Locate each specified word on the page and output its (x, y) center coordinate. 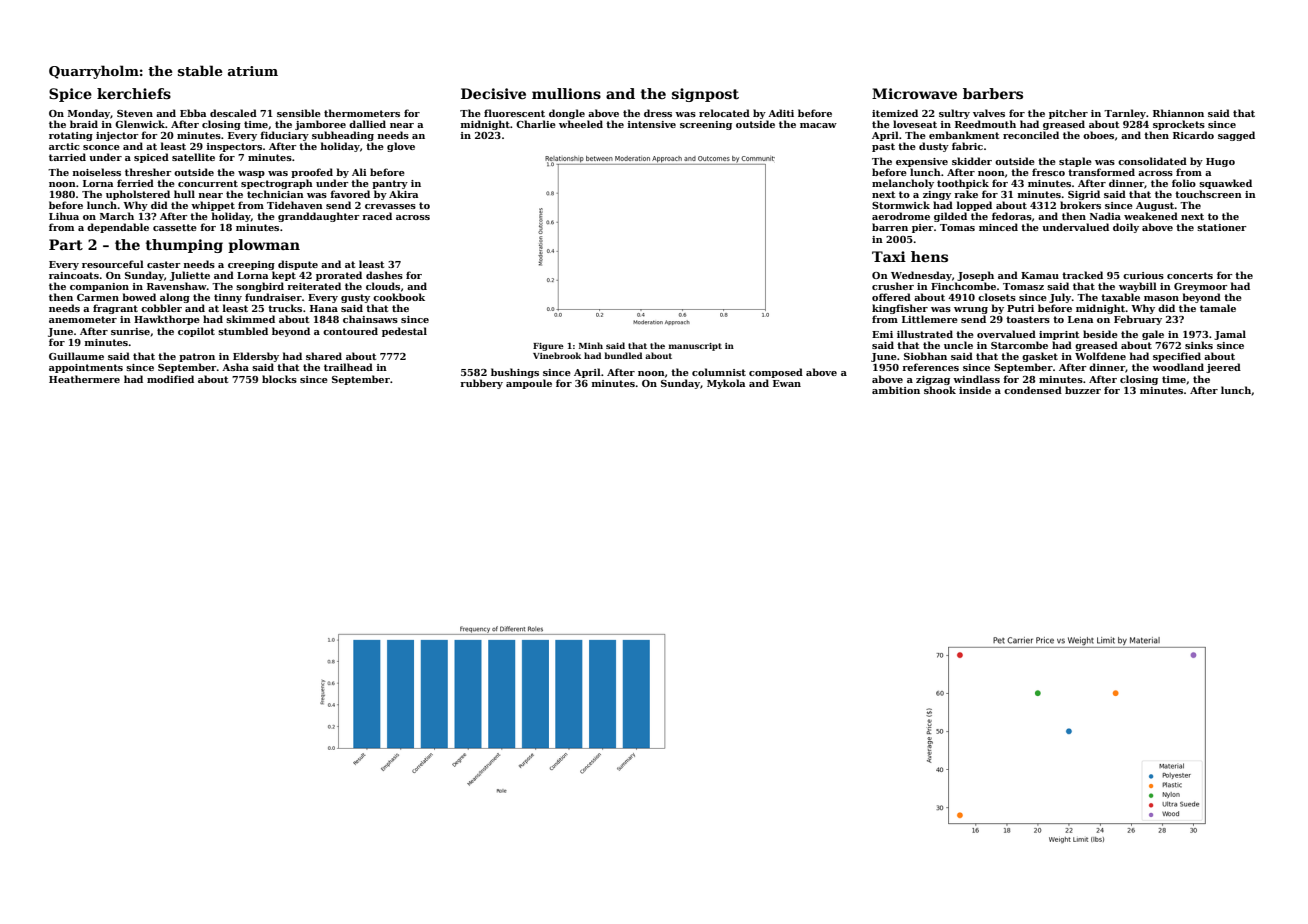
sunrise (130, 331)
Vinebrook (557, 355)
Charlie (536, 124)
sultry (954, 114)
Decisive (493, 93)
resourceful (113, 264)
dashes (384, 275)
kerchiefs (134, 93)
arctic (64, 146)
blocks (279, 379)
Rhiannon (1178, 113)
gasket (1040, 357)
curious (1143, 275)
